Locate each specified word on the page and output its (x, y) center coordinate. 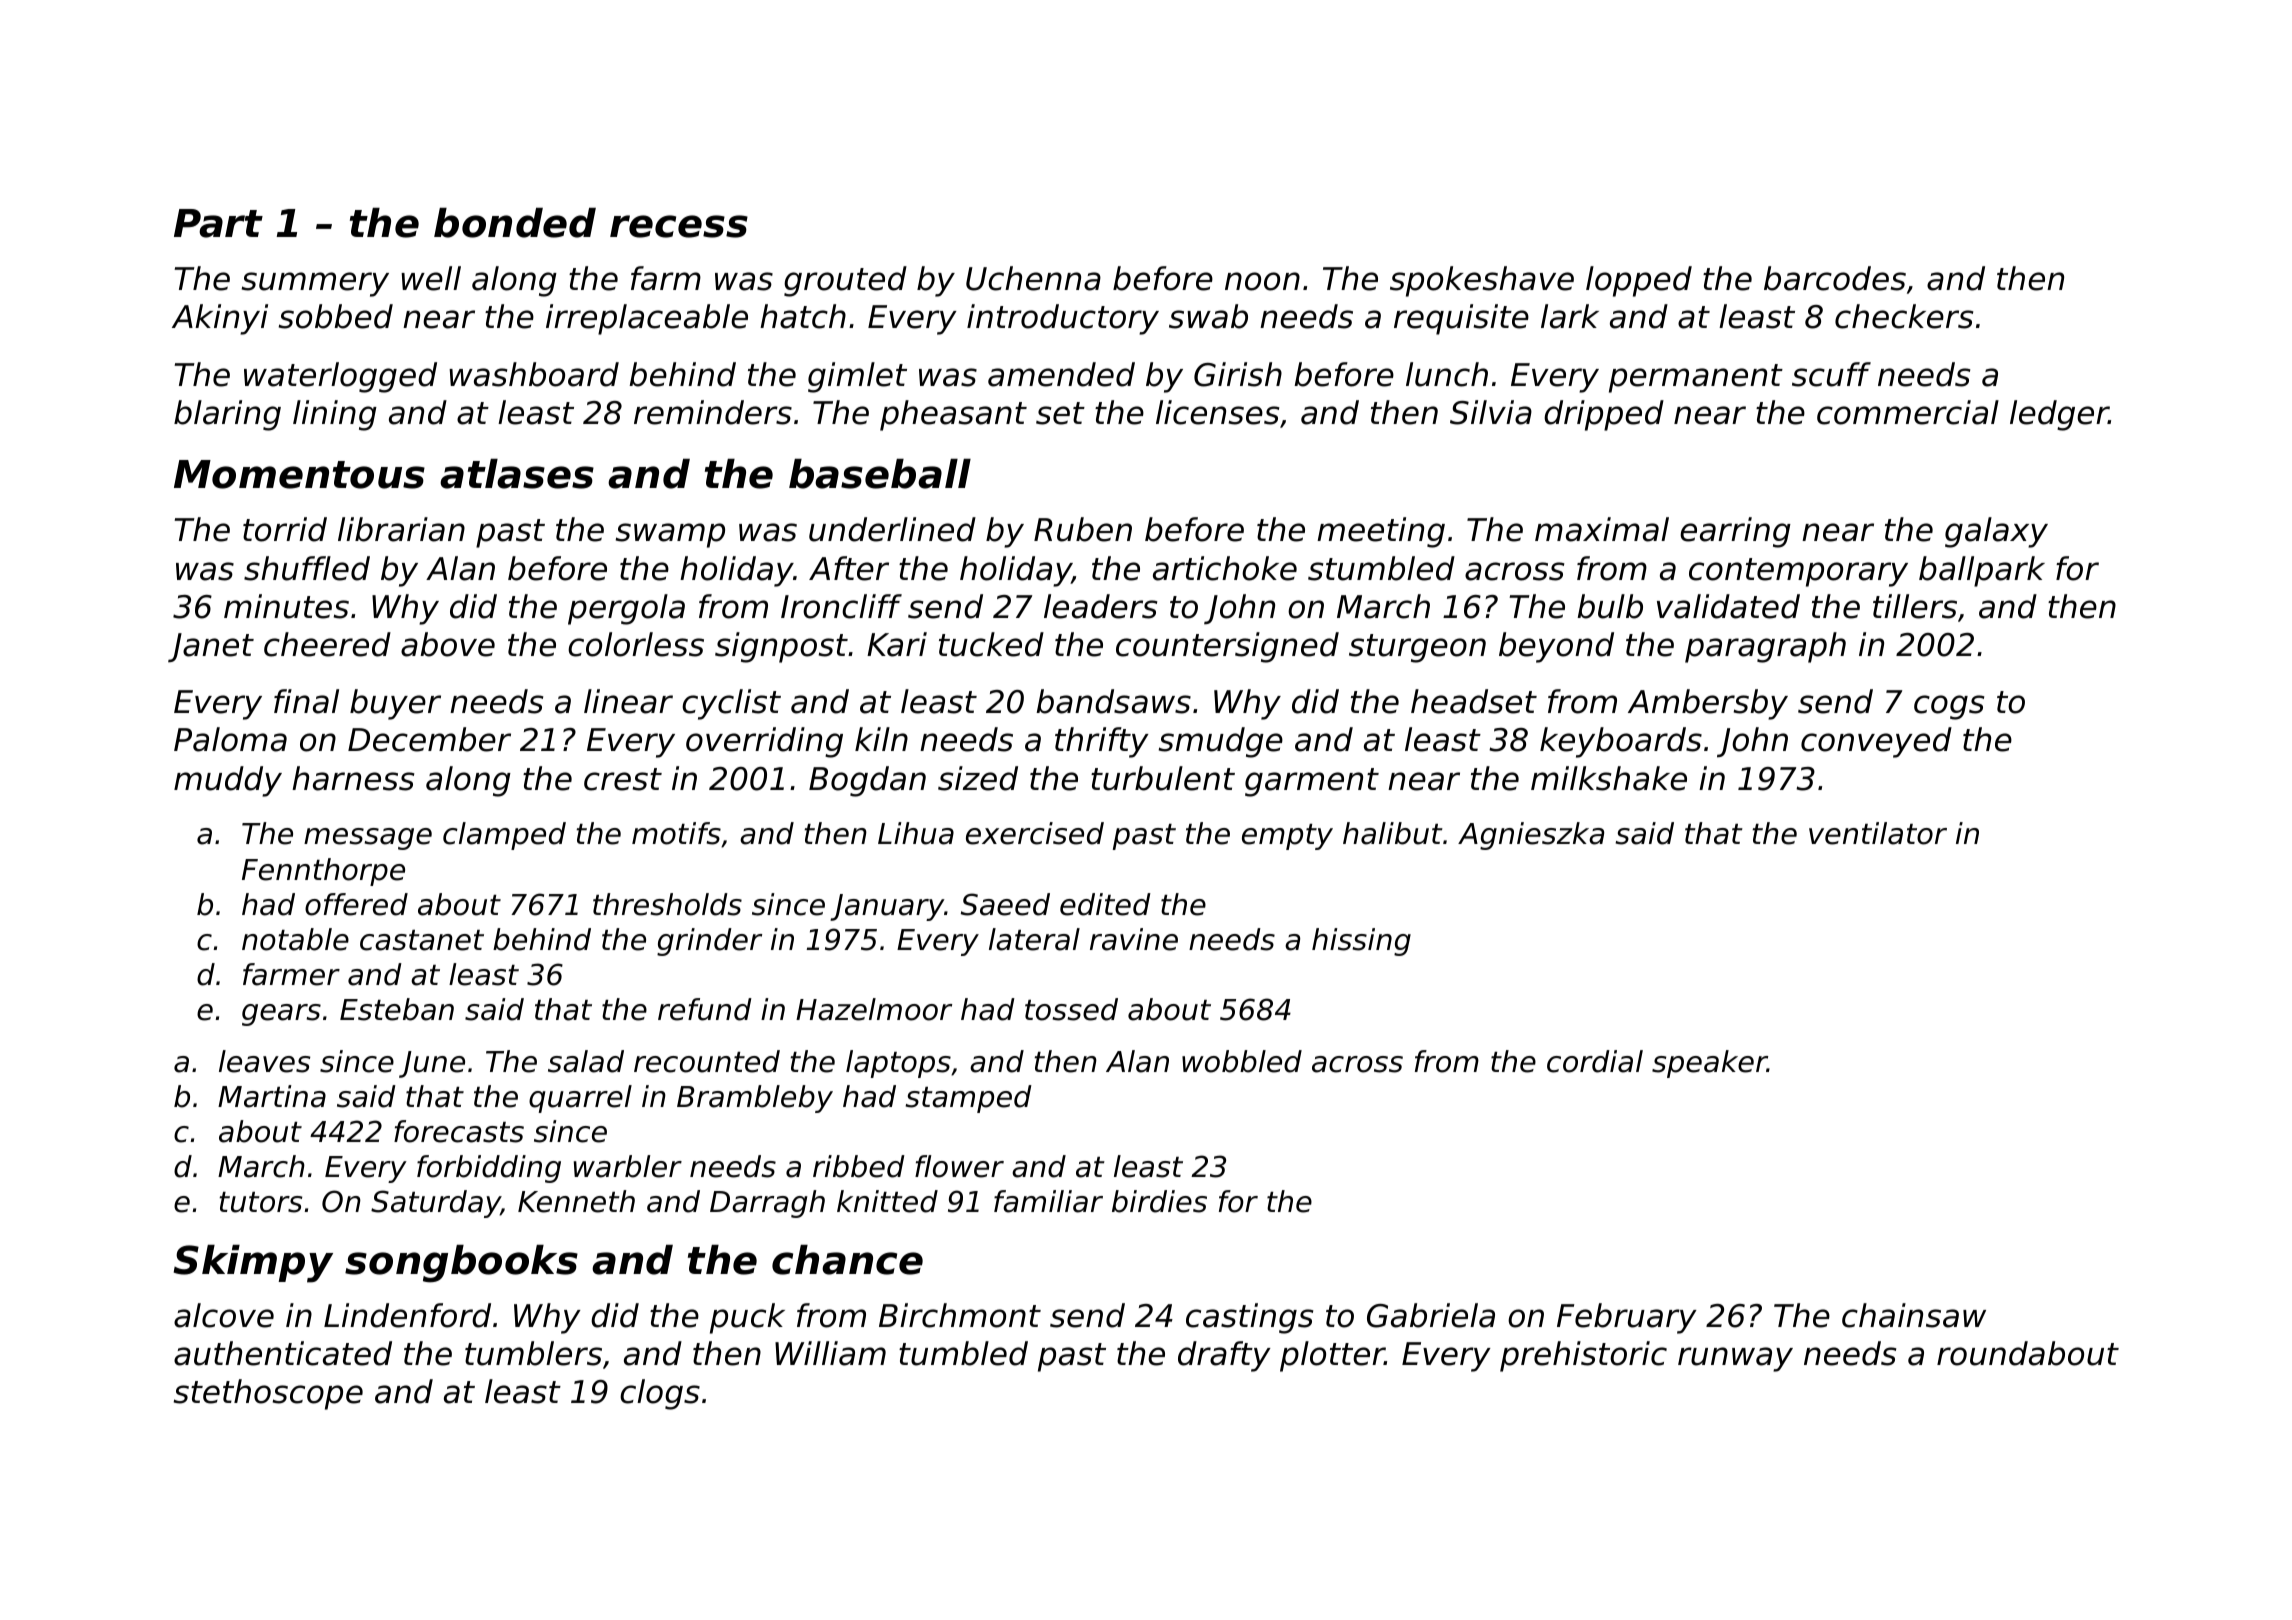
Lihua (916, 833)
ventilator (1878, 833)
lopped (1639, 281)
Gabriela (1431, 1315)
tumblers (533, 1353)
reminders (713, 412)
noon (1262, 281)
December (429, 739)
